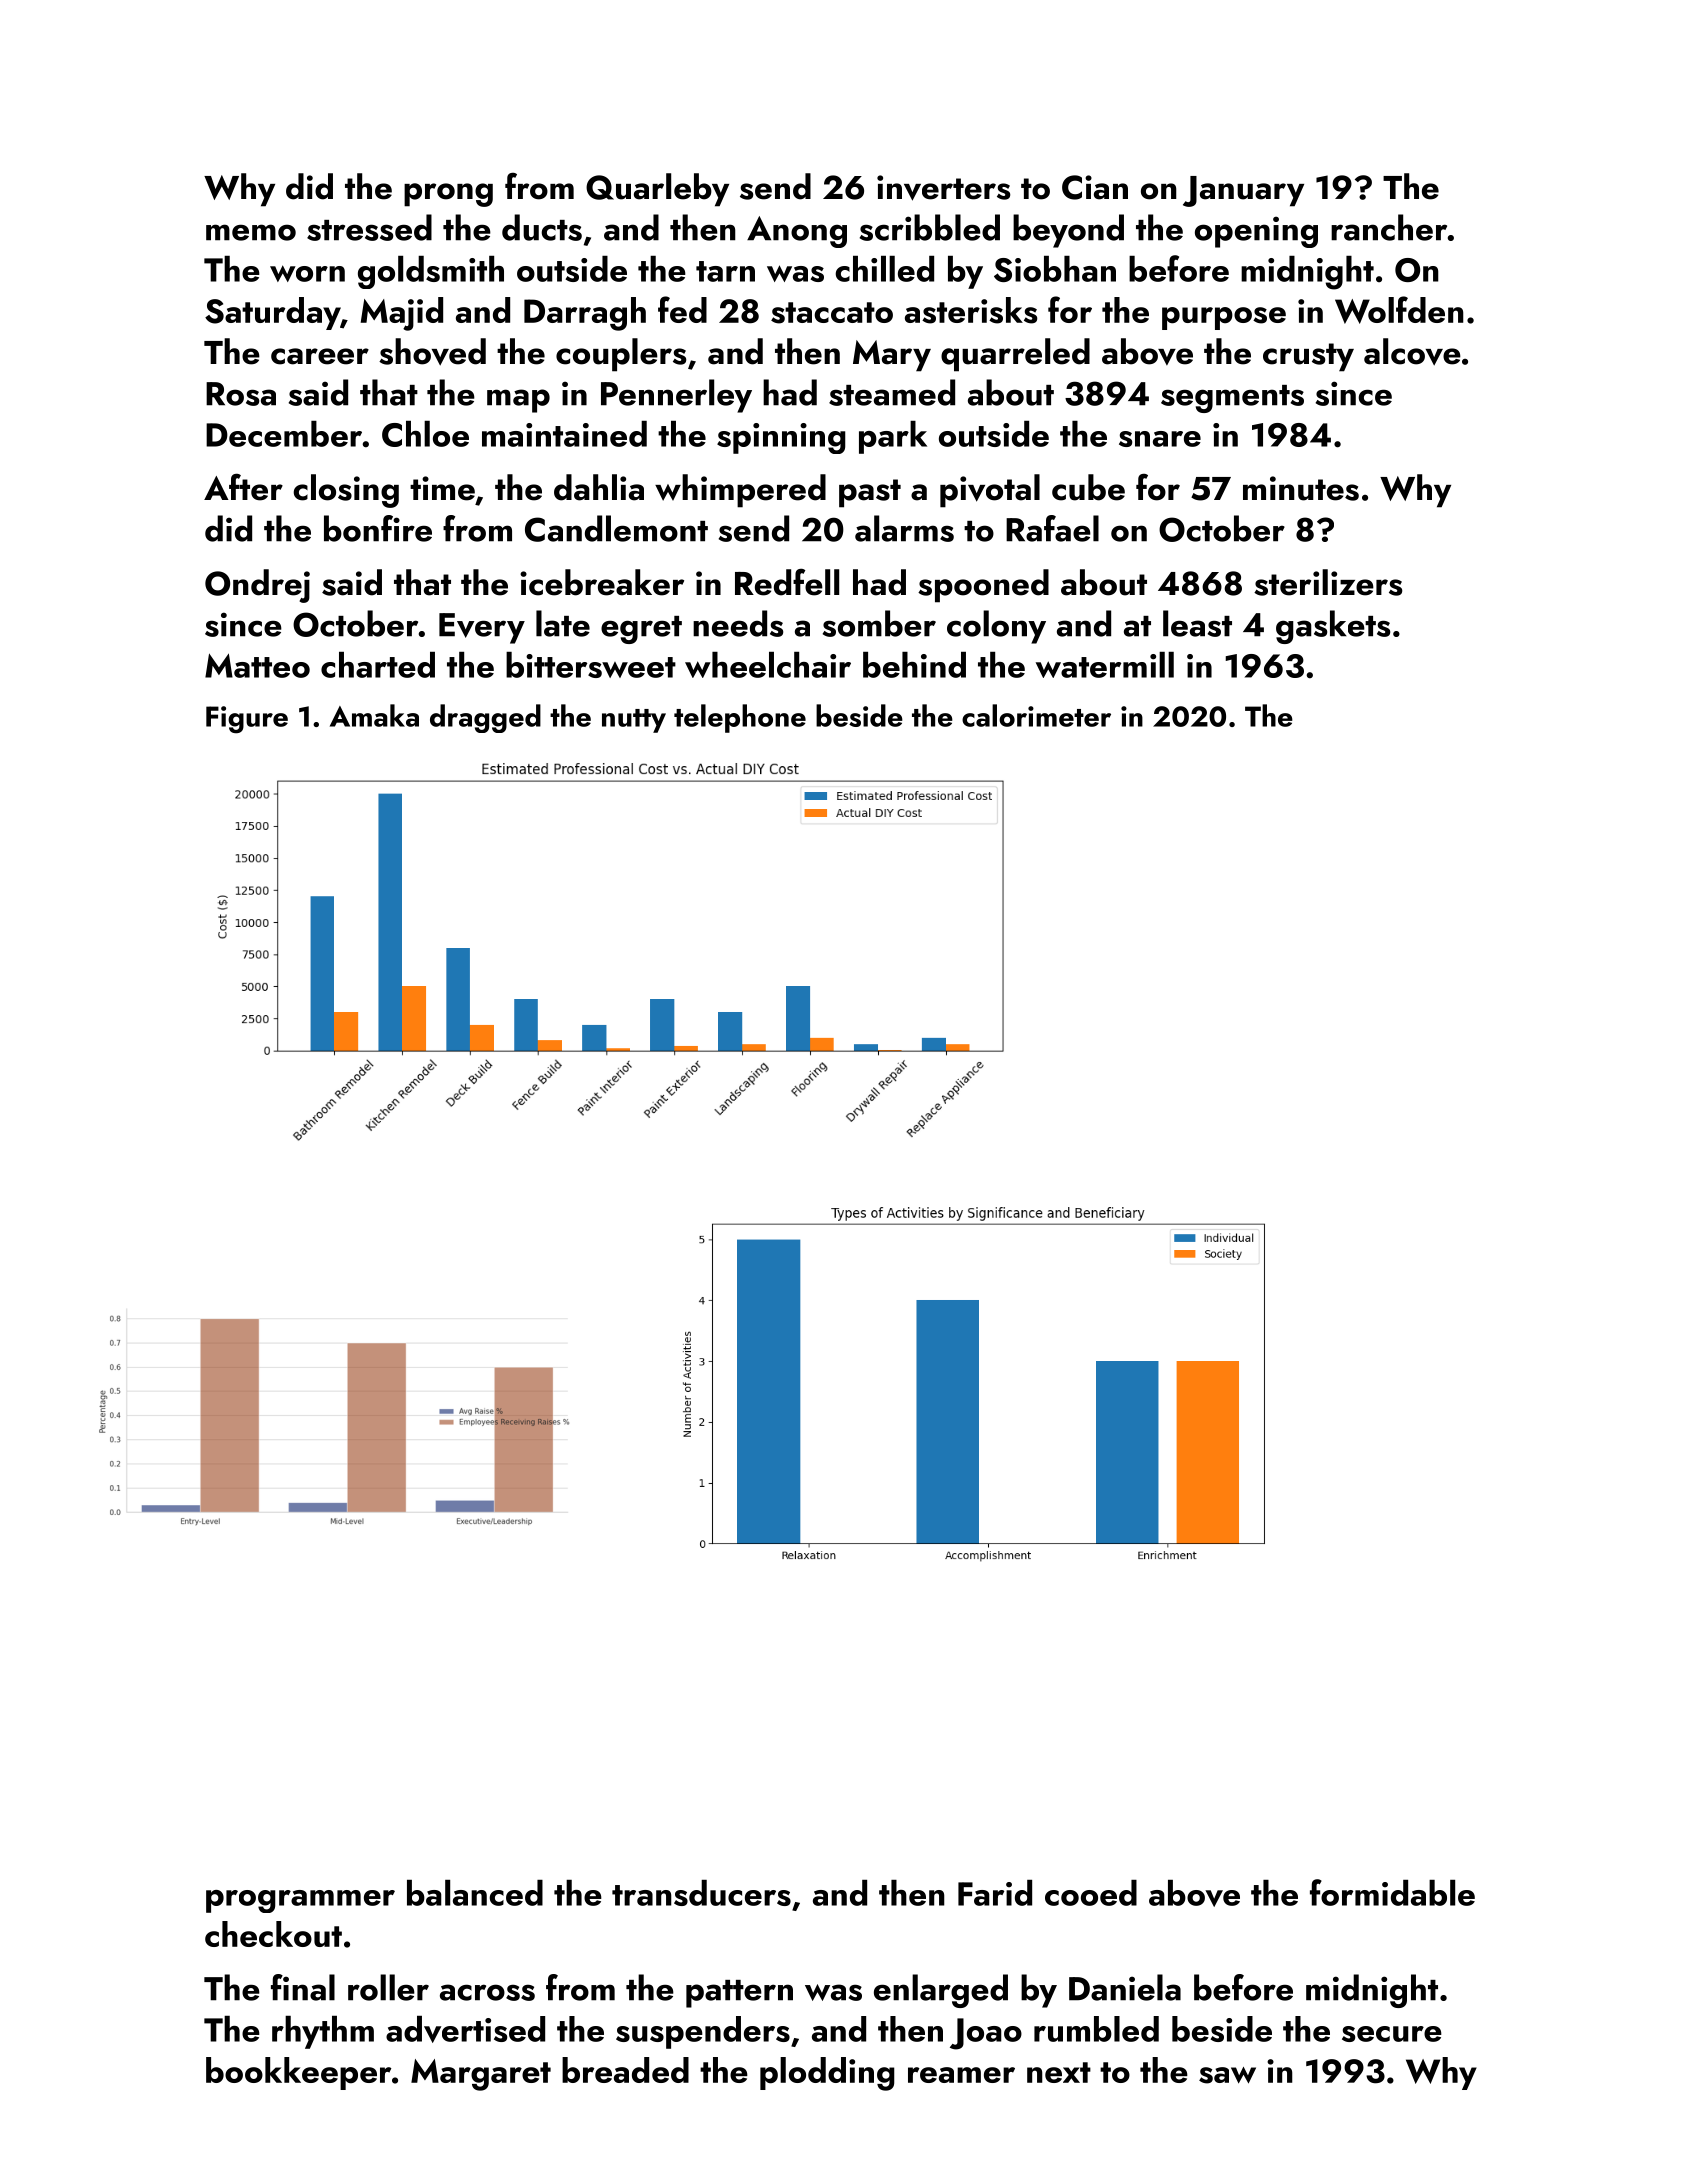 This document has height=2178, width=1683. Describe the element at coordinates (298, 2073) in the document. I see `bookkeeper` at that location.
